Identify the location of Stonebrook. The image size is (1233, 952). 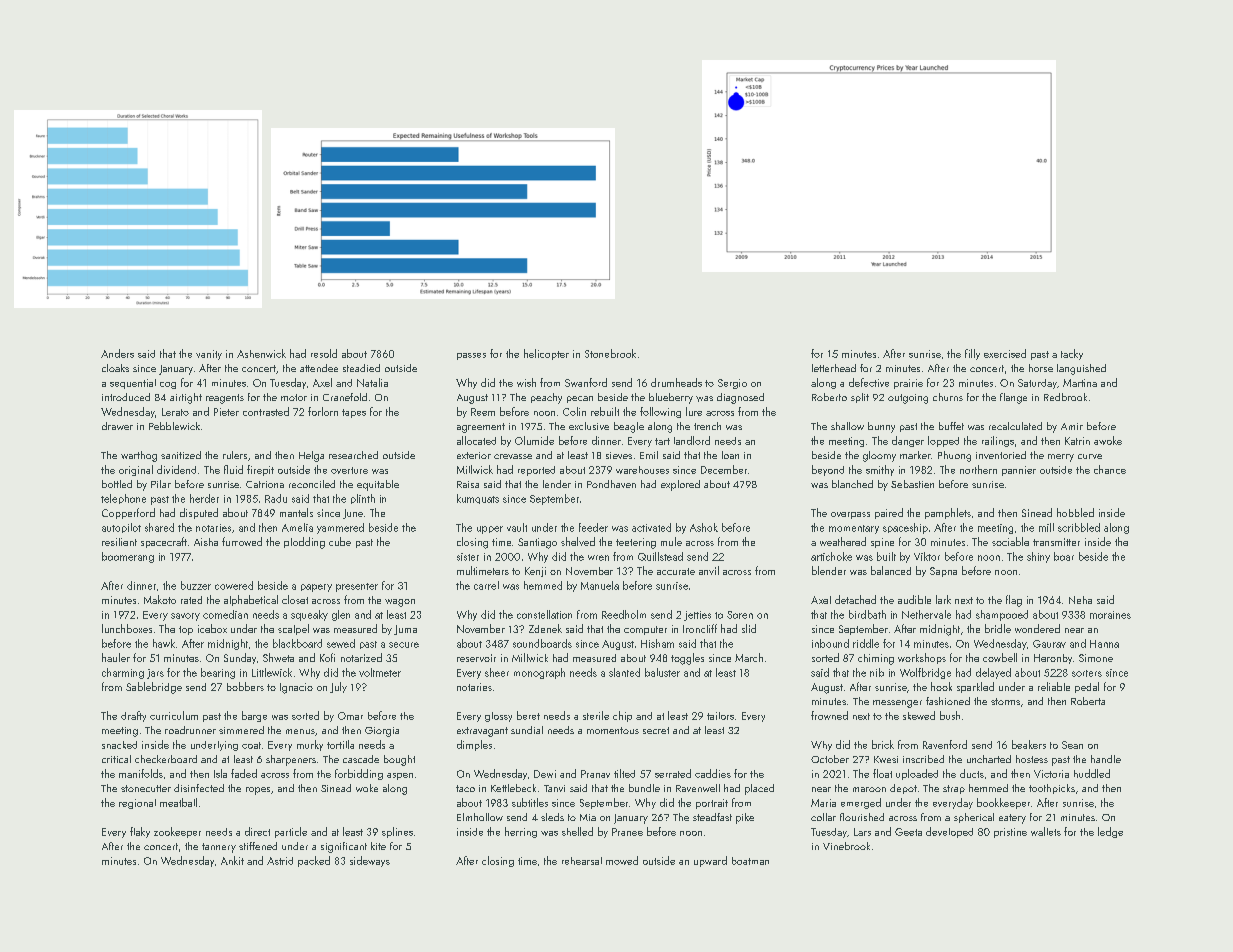
(610, 353).
